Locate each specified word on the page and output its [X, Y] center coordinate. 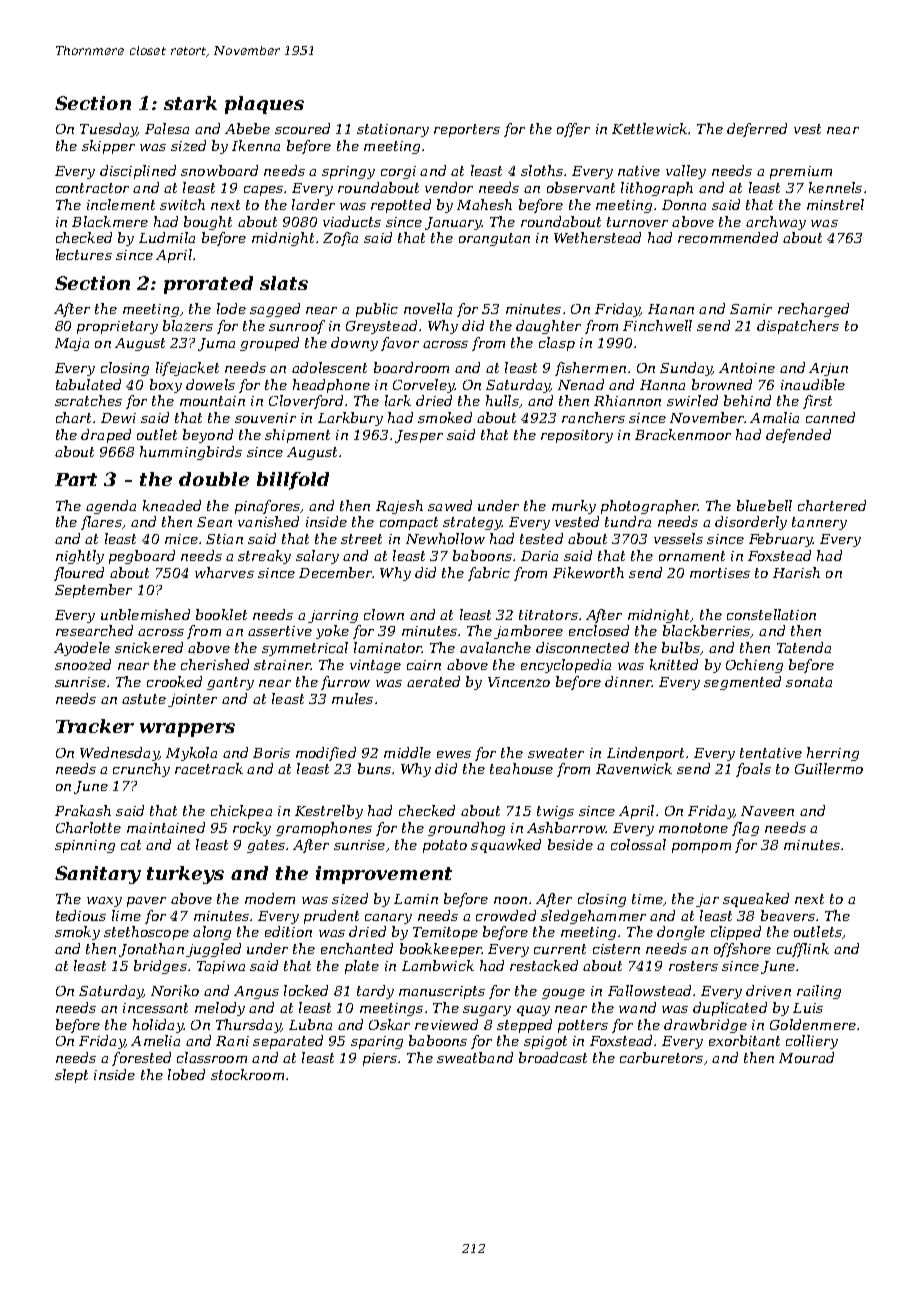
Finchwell [657, 325]
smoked [445, 417]
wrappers [187, 730]
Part [76, 479]
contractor [92, 188]
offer [573, 130]
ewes [454, 754]
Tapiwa [221, 967]
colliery [812, 1042]
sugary [487, 1011]
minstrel [835, 204]
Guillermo [829, 768]
